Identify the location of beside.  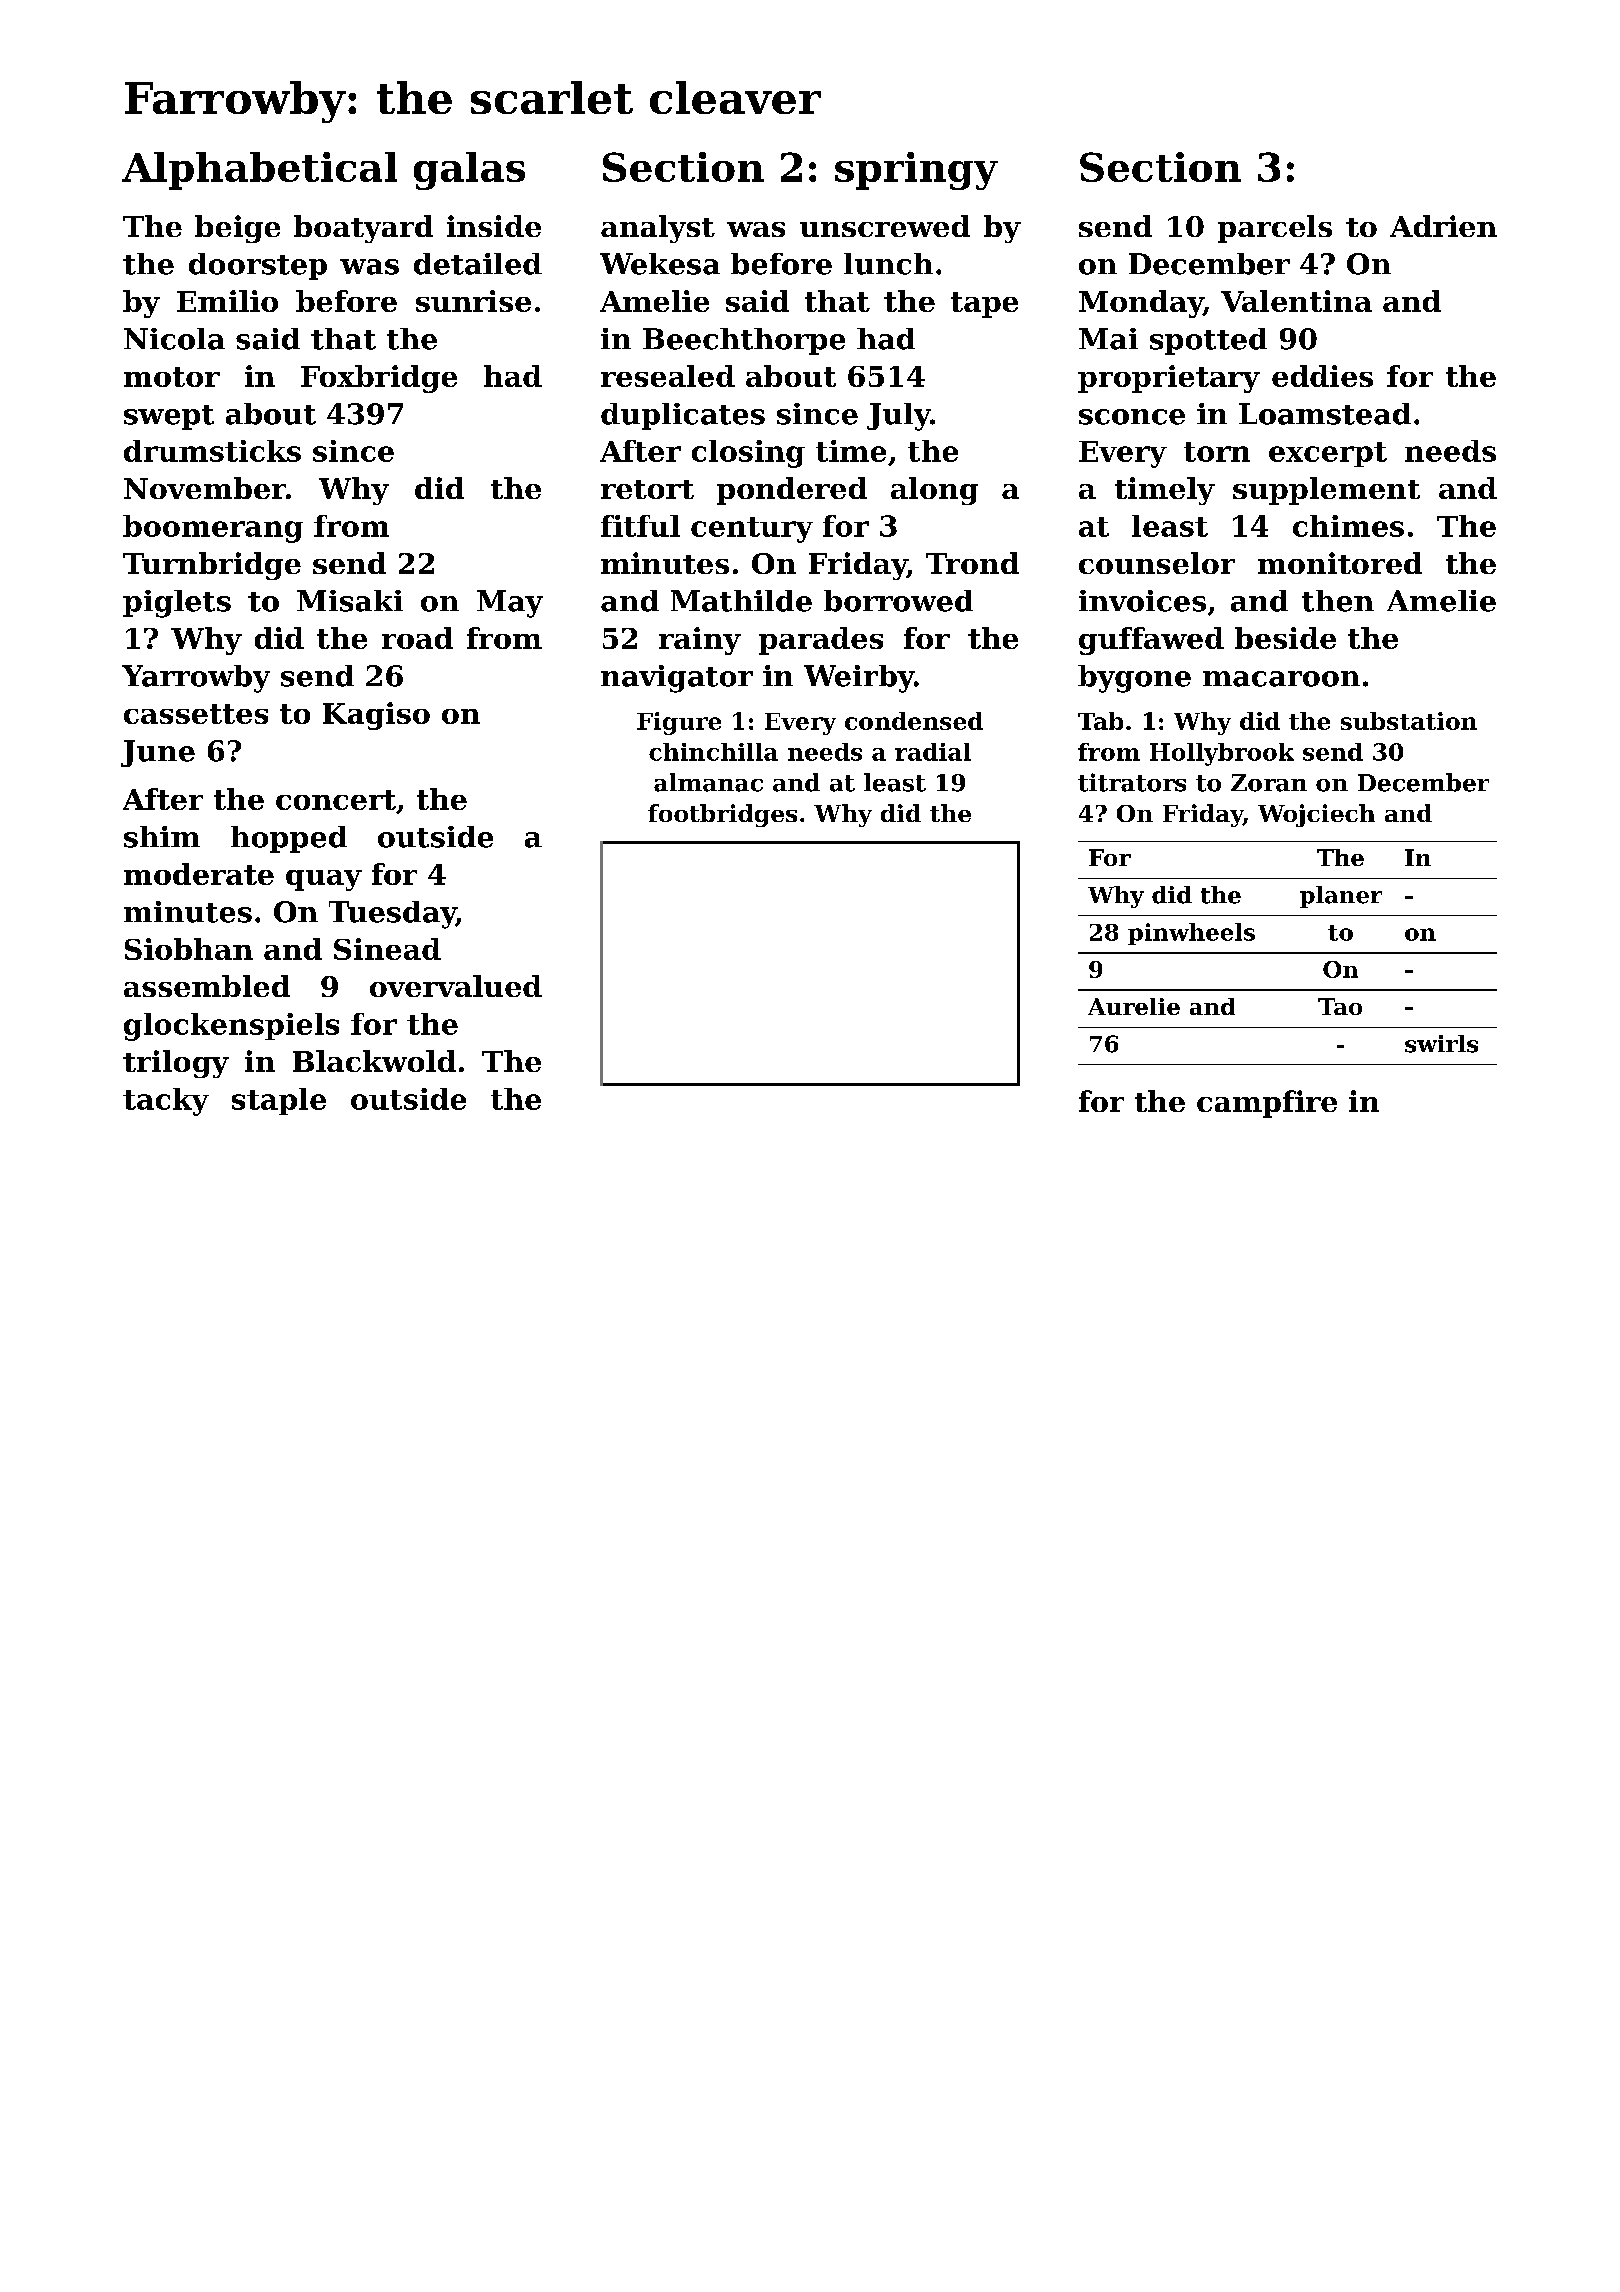
(1285, 638).
